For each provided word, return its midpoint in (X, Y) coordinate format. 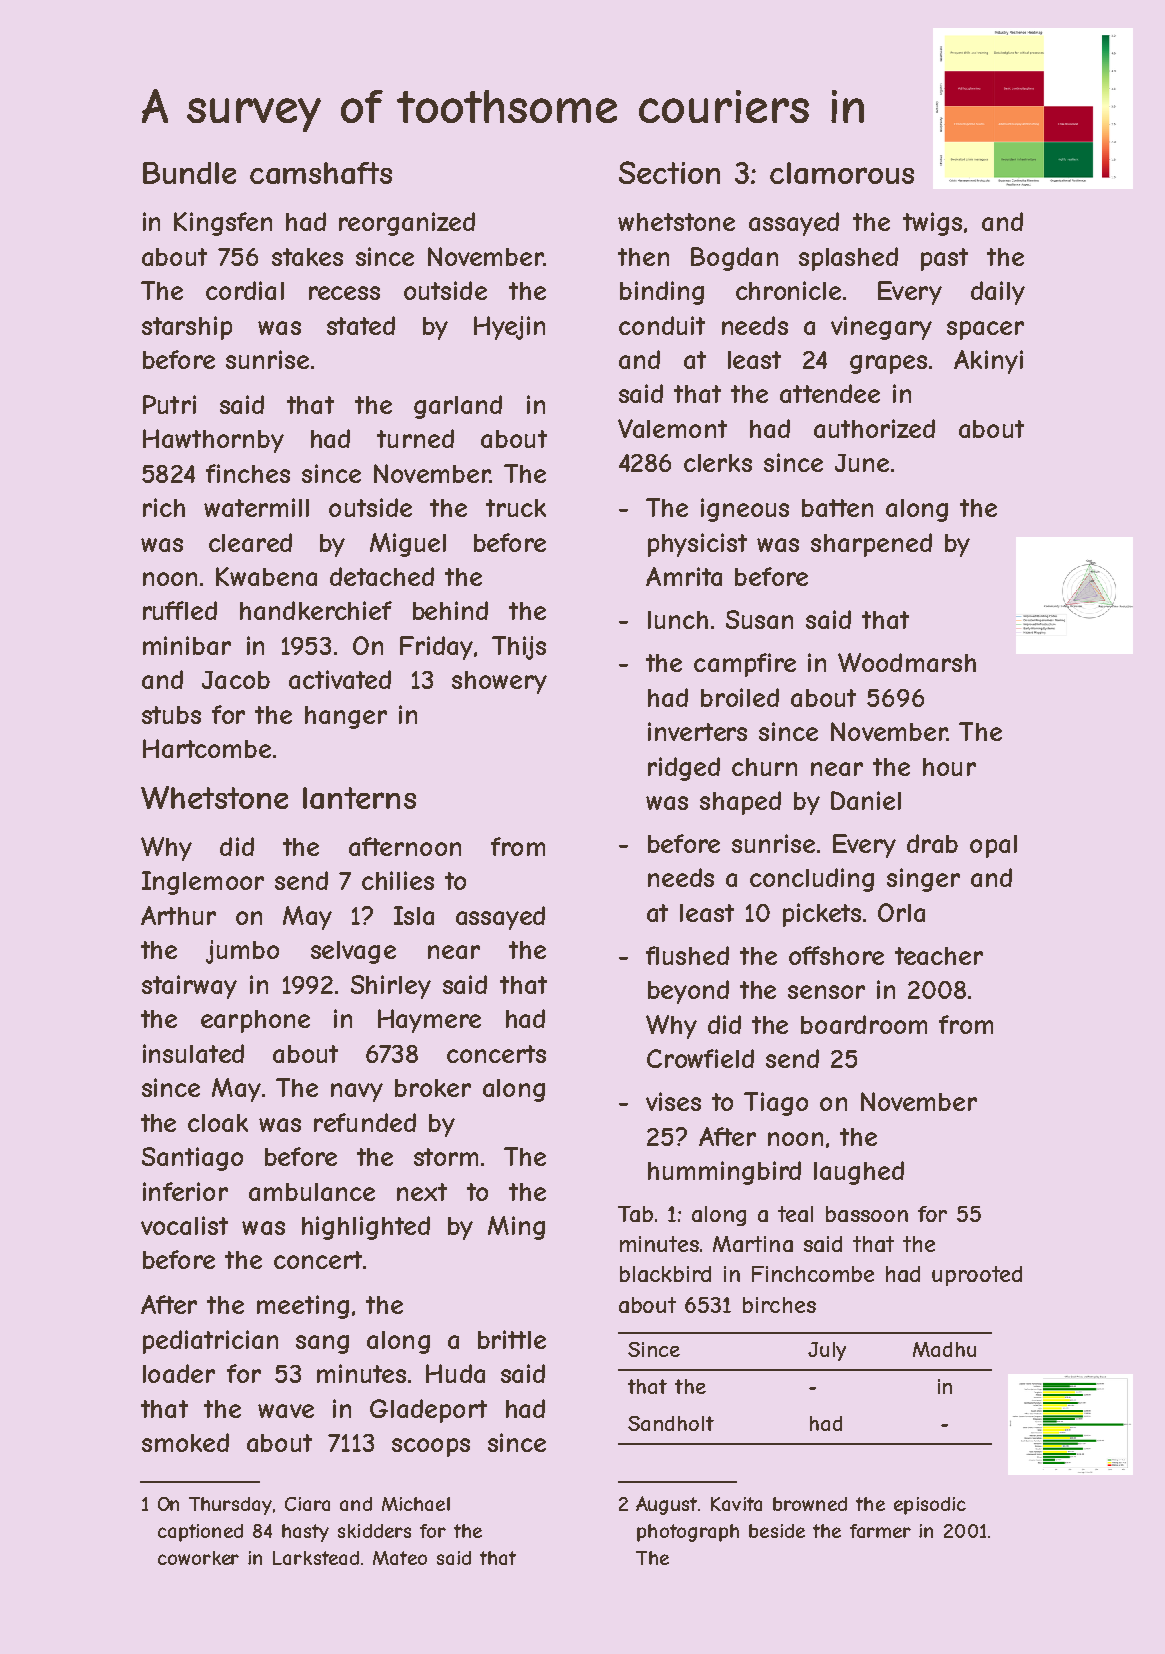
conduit (662, 325)
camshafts (321, 173)
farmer (880, 1531)
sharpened (871, 545)
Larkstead (316, 1558)
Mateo (400, 1558)
